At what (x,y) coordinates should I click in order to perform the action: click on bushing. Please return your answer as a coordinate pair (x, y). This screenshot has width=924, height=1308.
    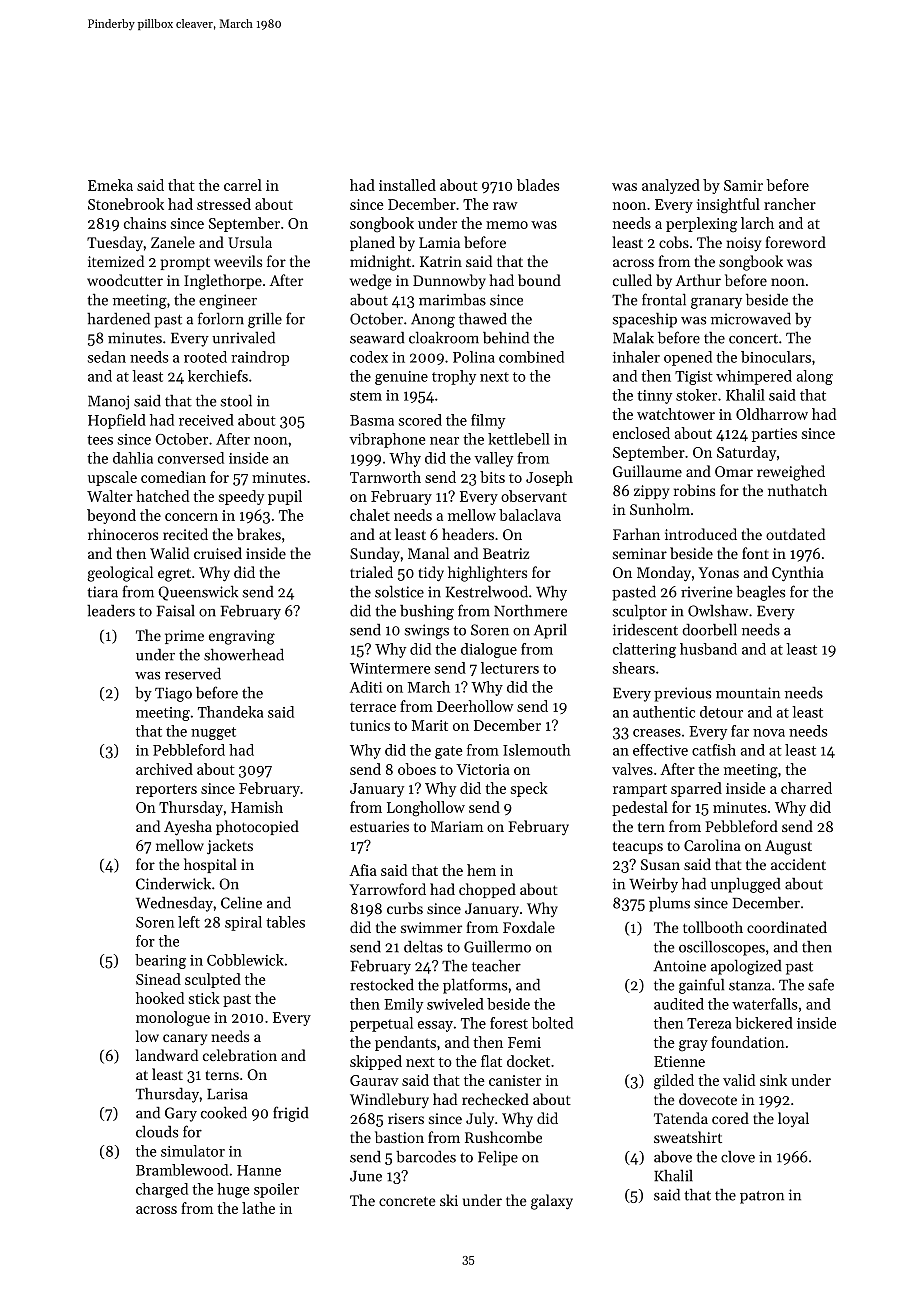
    Looking at the image, I should click on (427, 612).
